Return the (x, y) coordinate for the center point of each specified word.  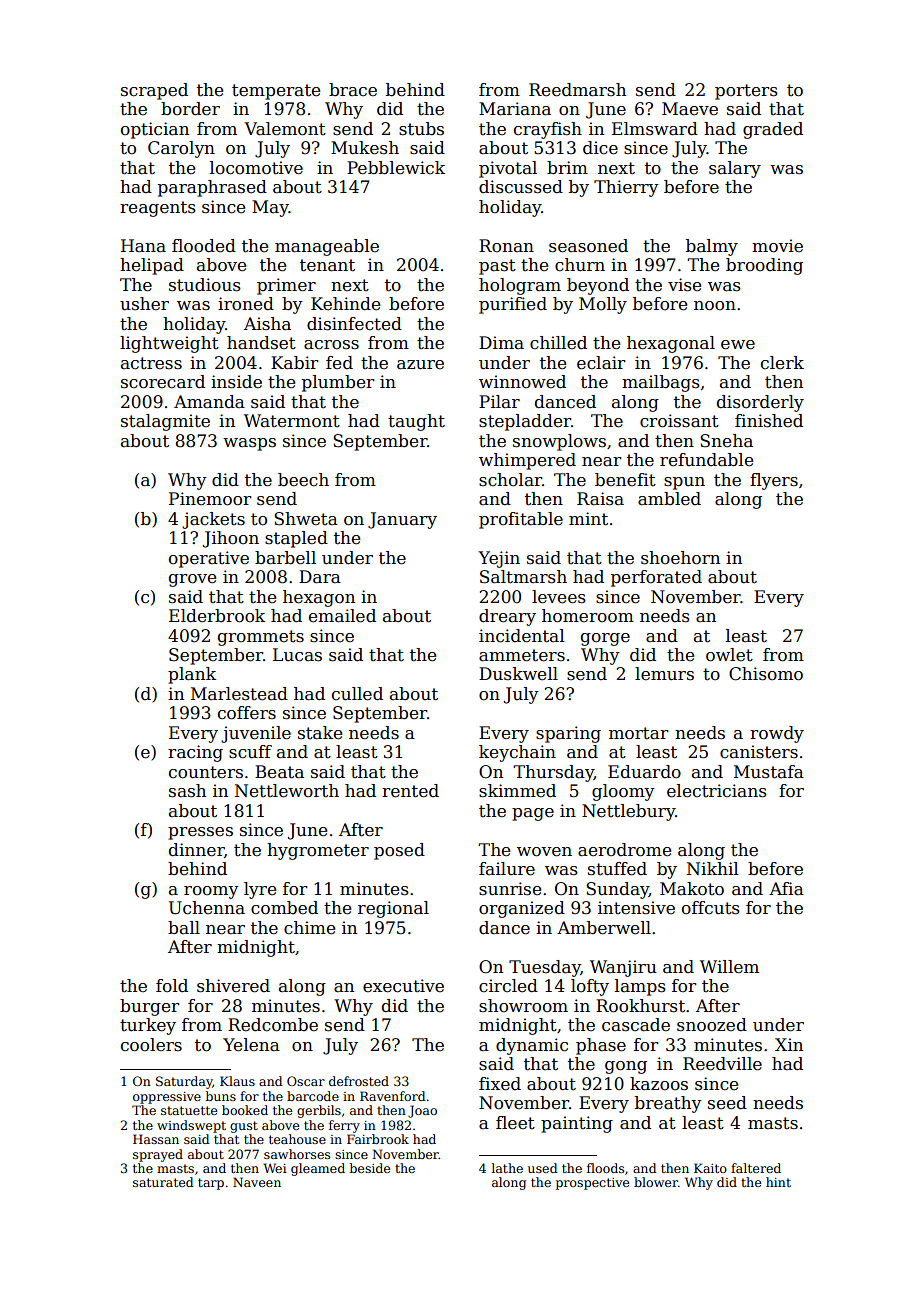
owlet (729, 655)
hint (778, 1182)
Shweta (306, 519)
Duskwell (518, 674)
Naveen (257, 1182)
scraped (154, 91)
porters (746, 92)
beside (370, 1168)
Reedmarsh (577, 90)
